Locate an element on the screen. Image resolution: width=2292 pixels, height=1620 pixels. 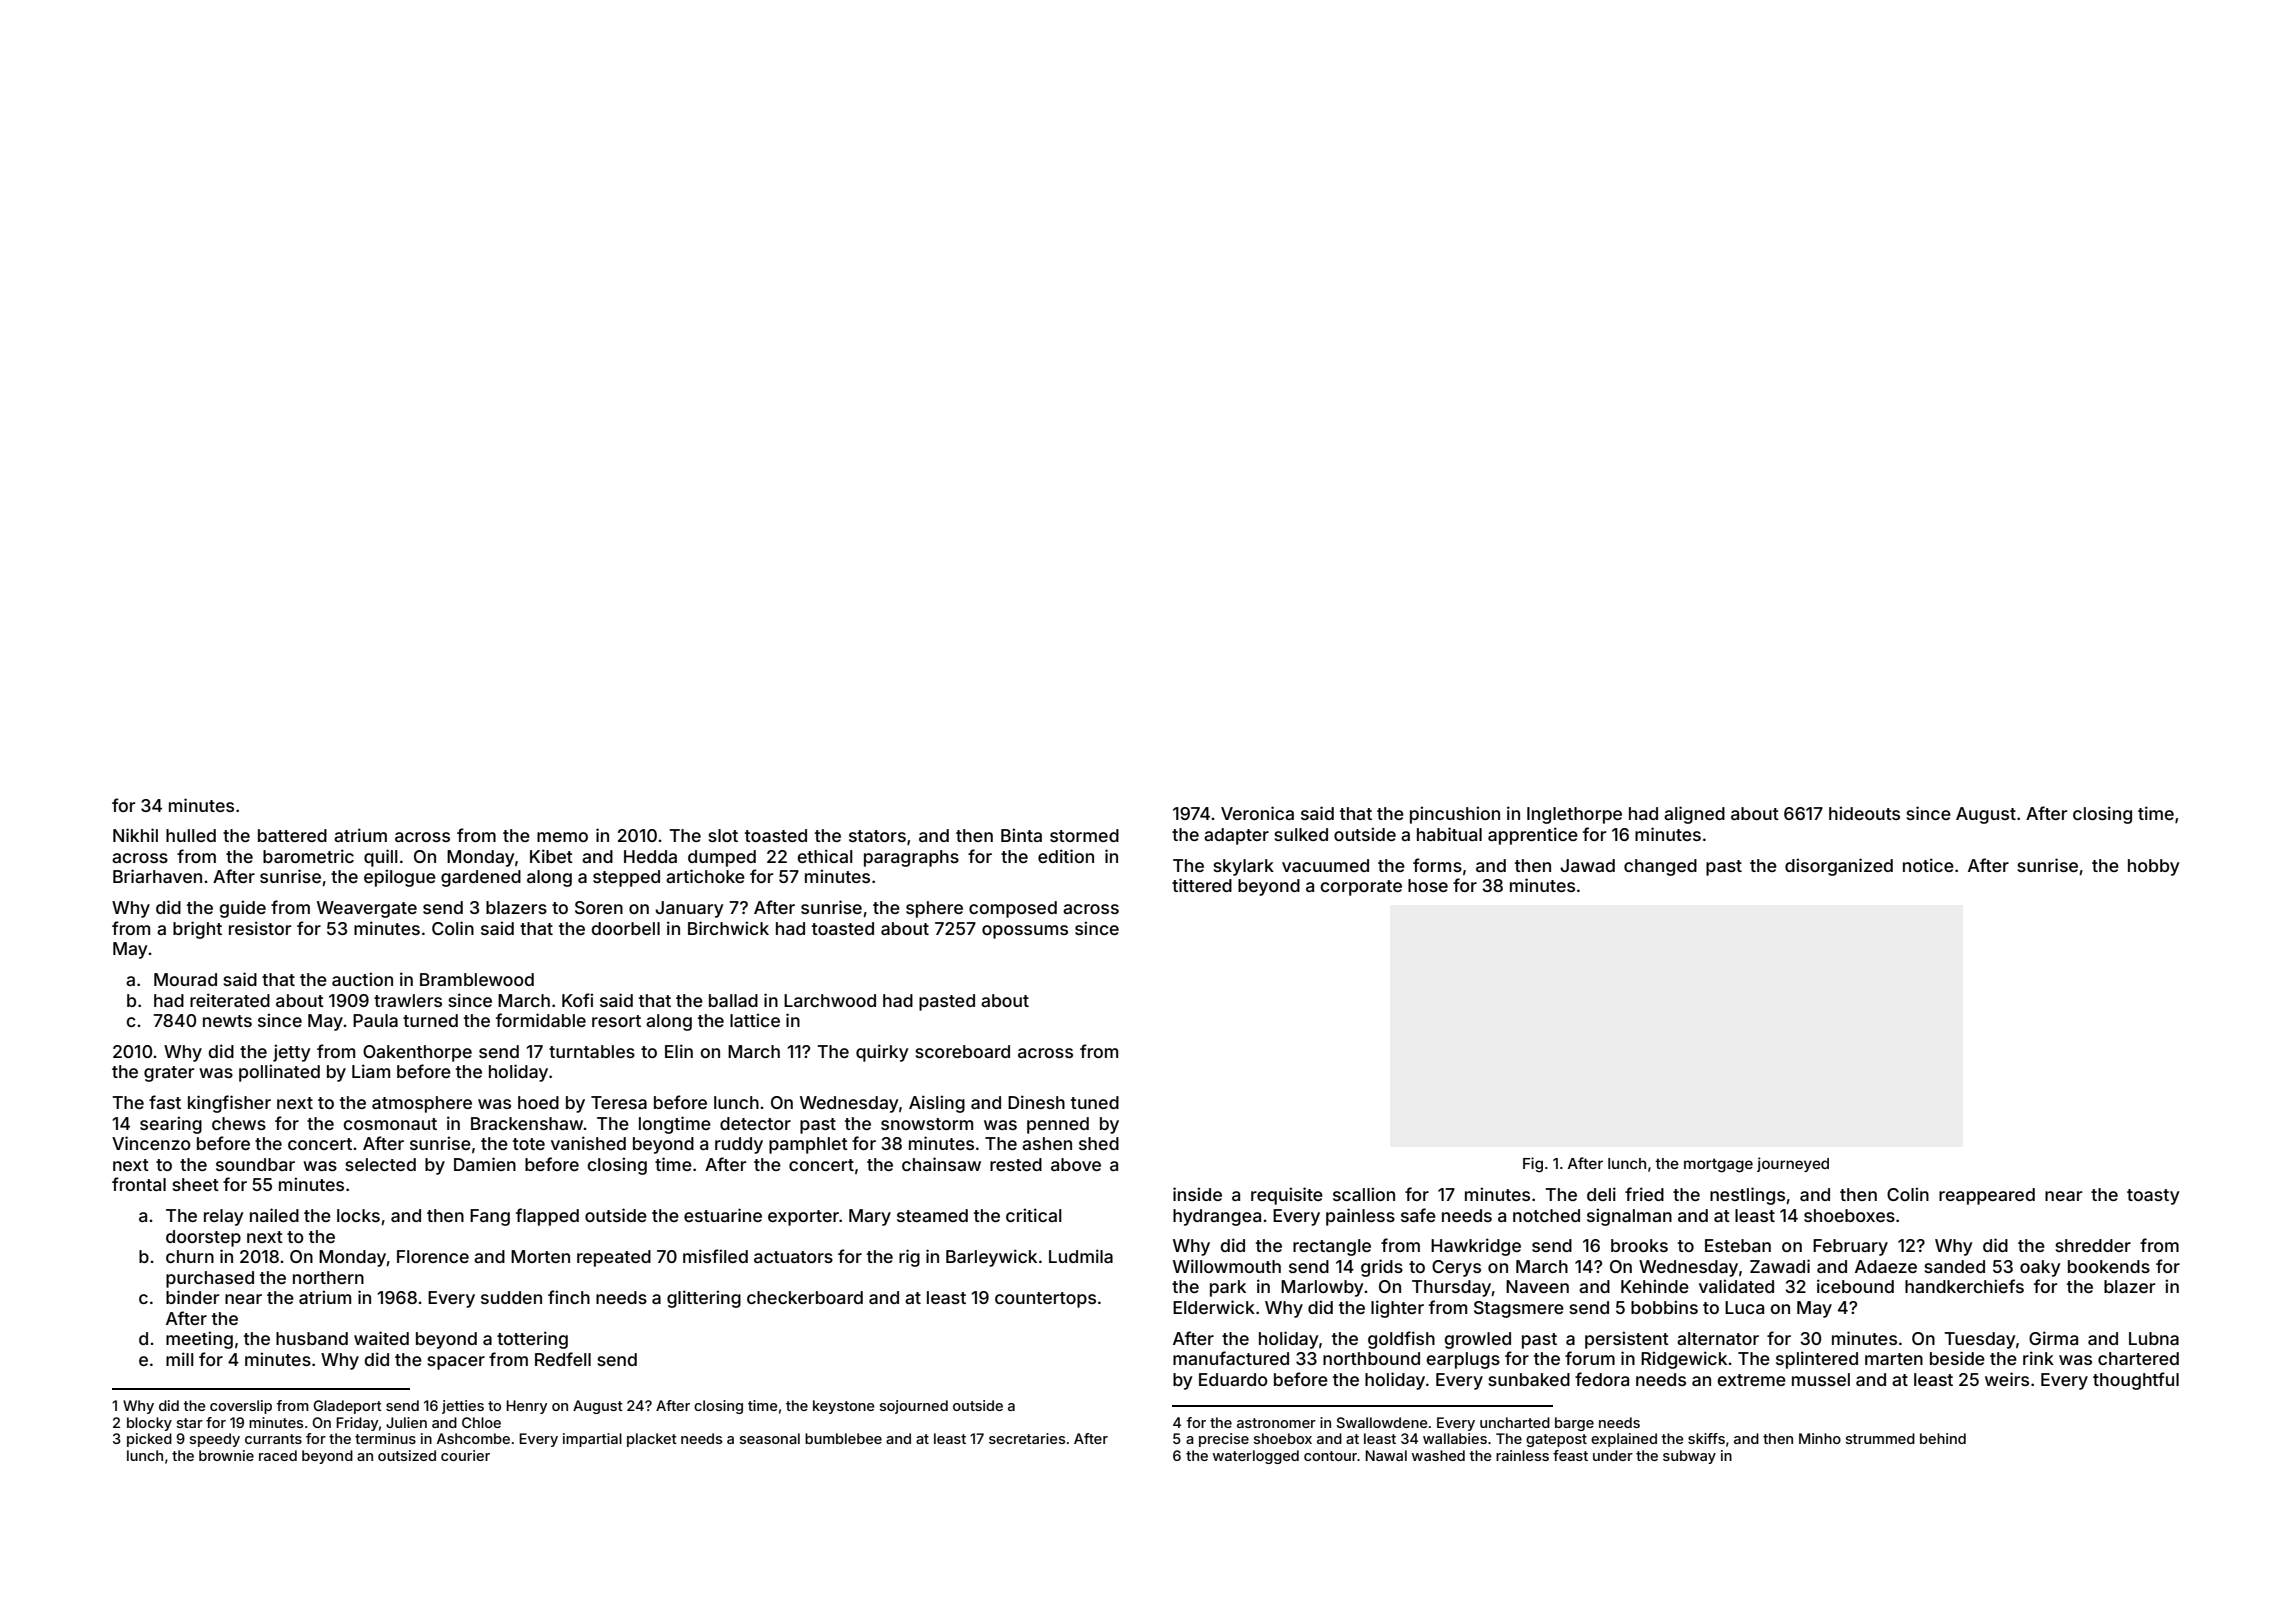
blocky is located at coordinates (149, 1424).
